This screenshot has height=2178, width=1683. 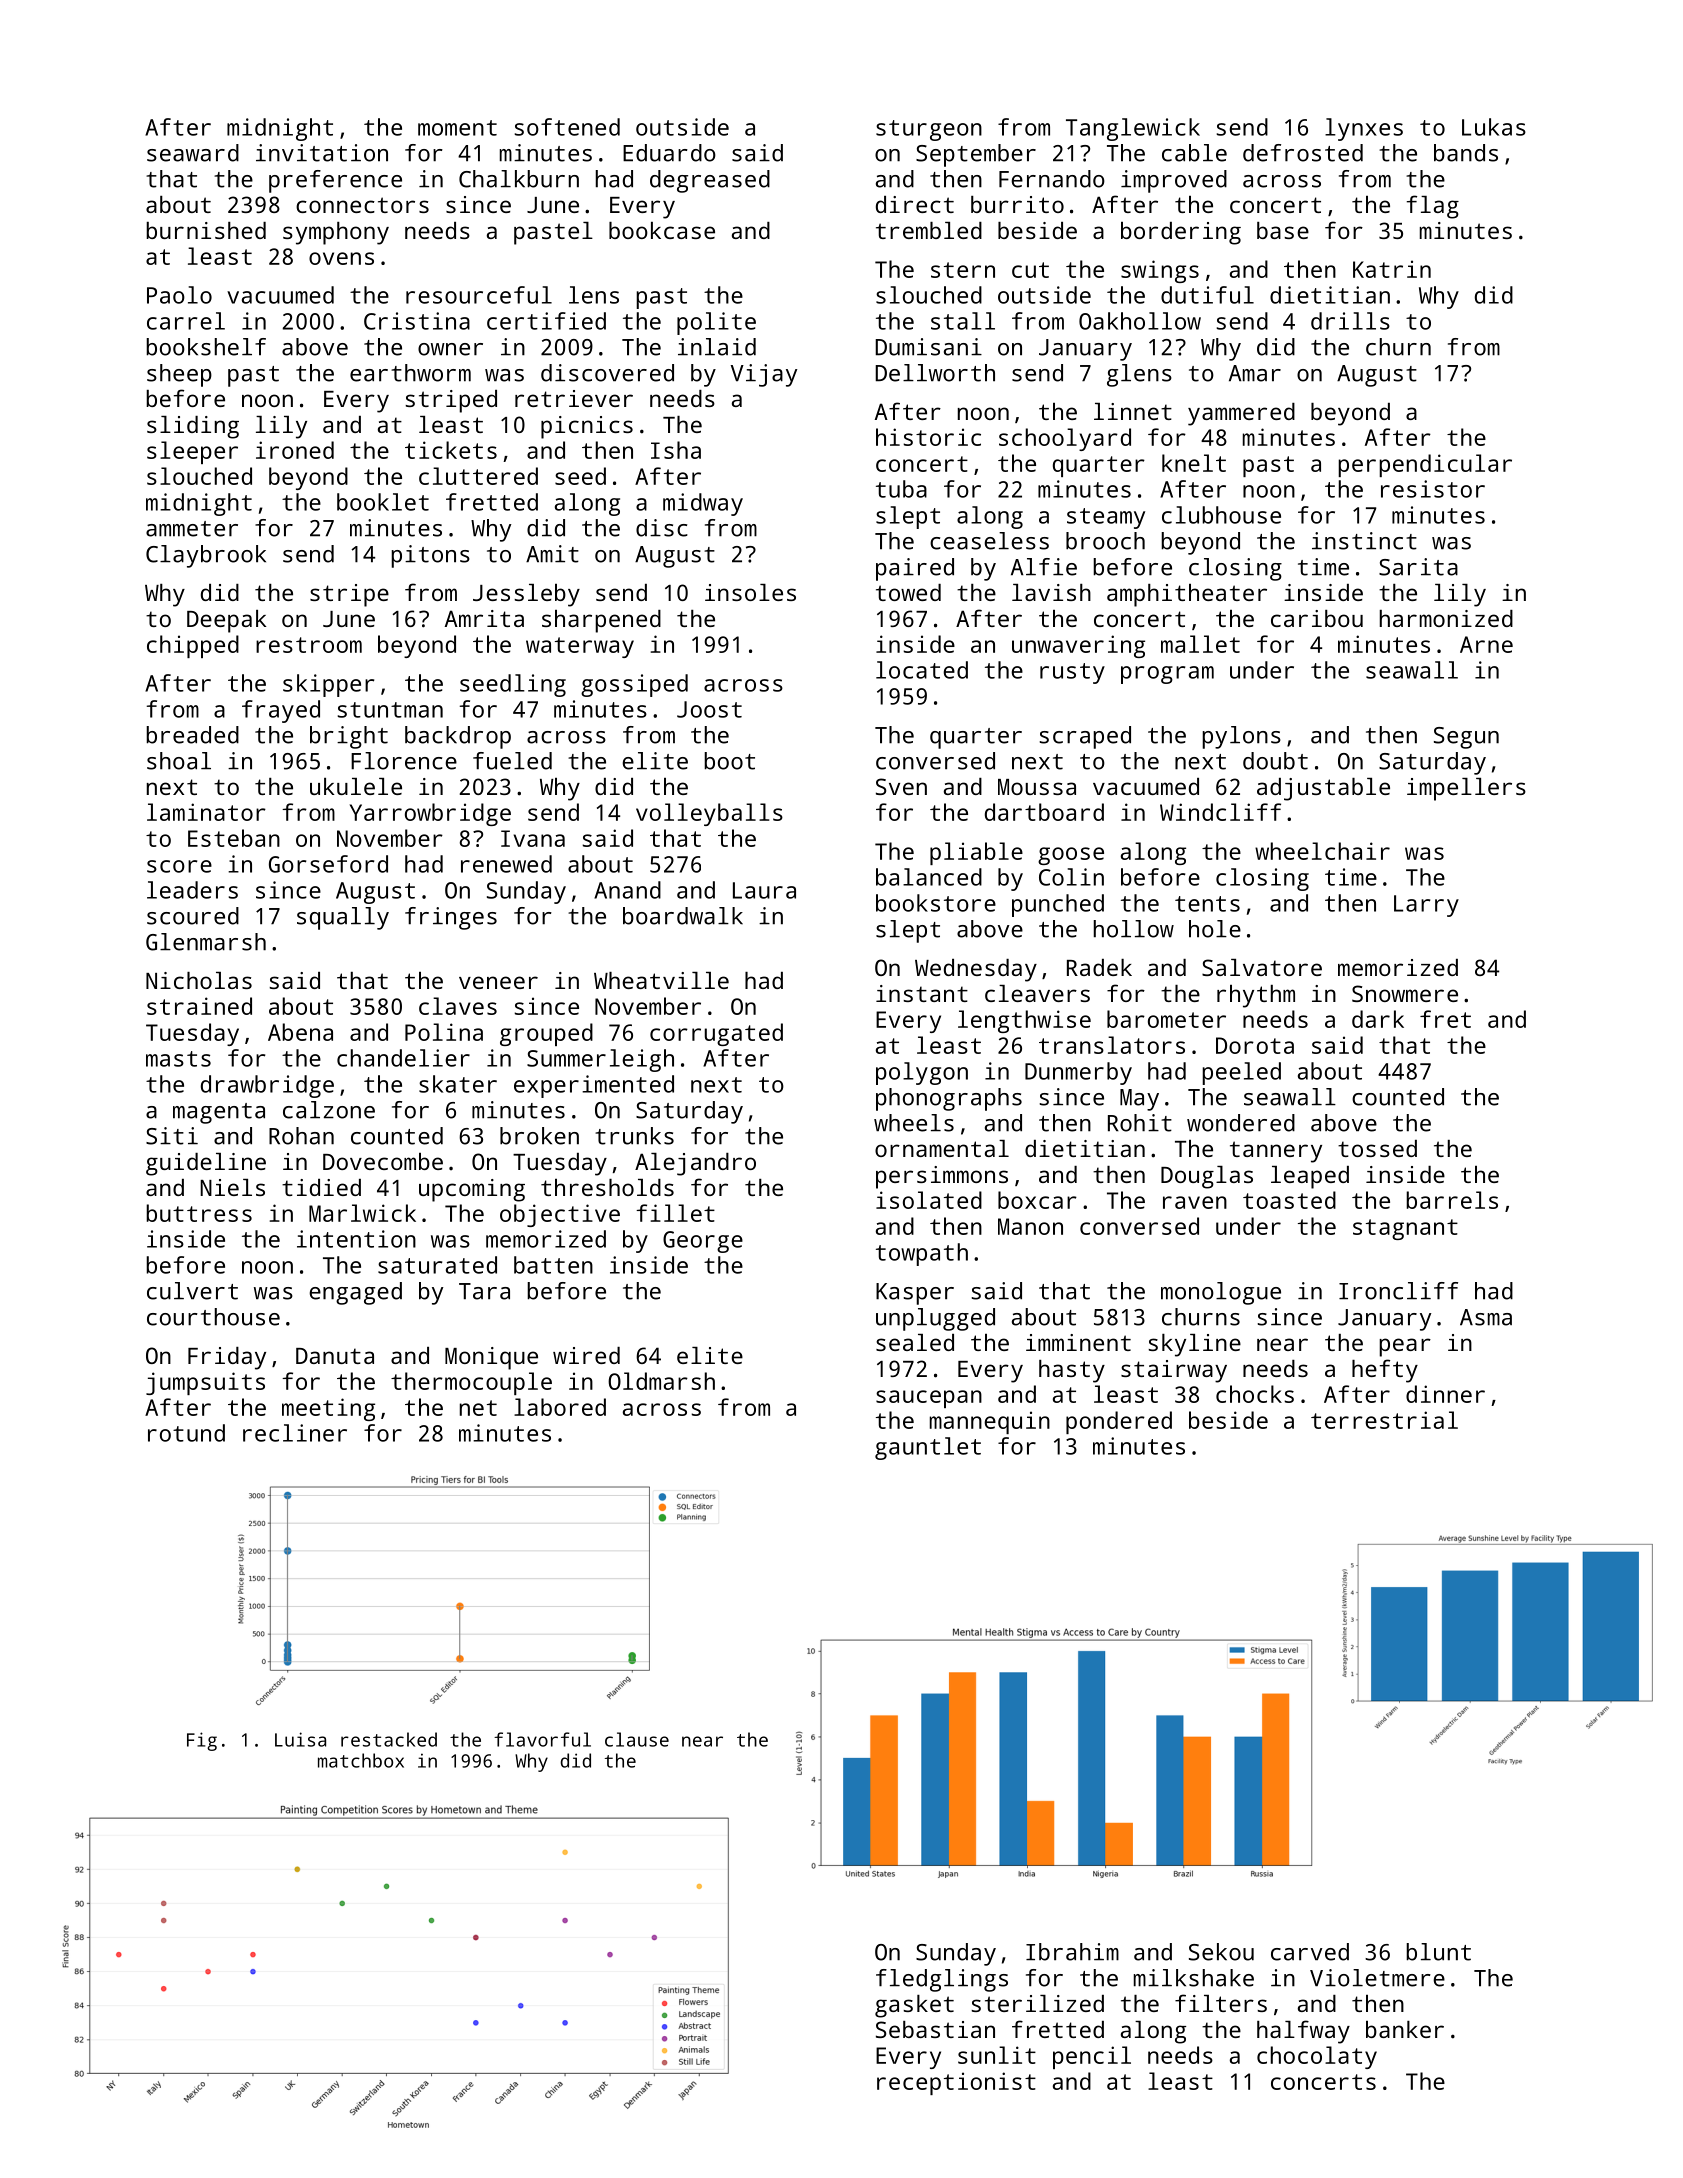 I want to click on matchbox, so click(x=361, y=1760).
